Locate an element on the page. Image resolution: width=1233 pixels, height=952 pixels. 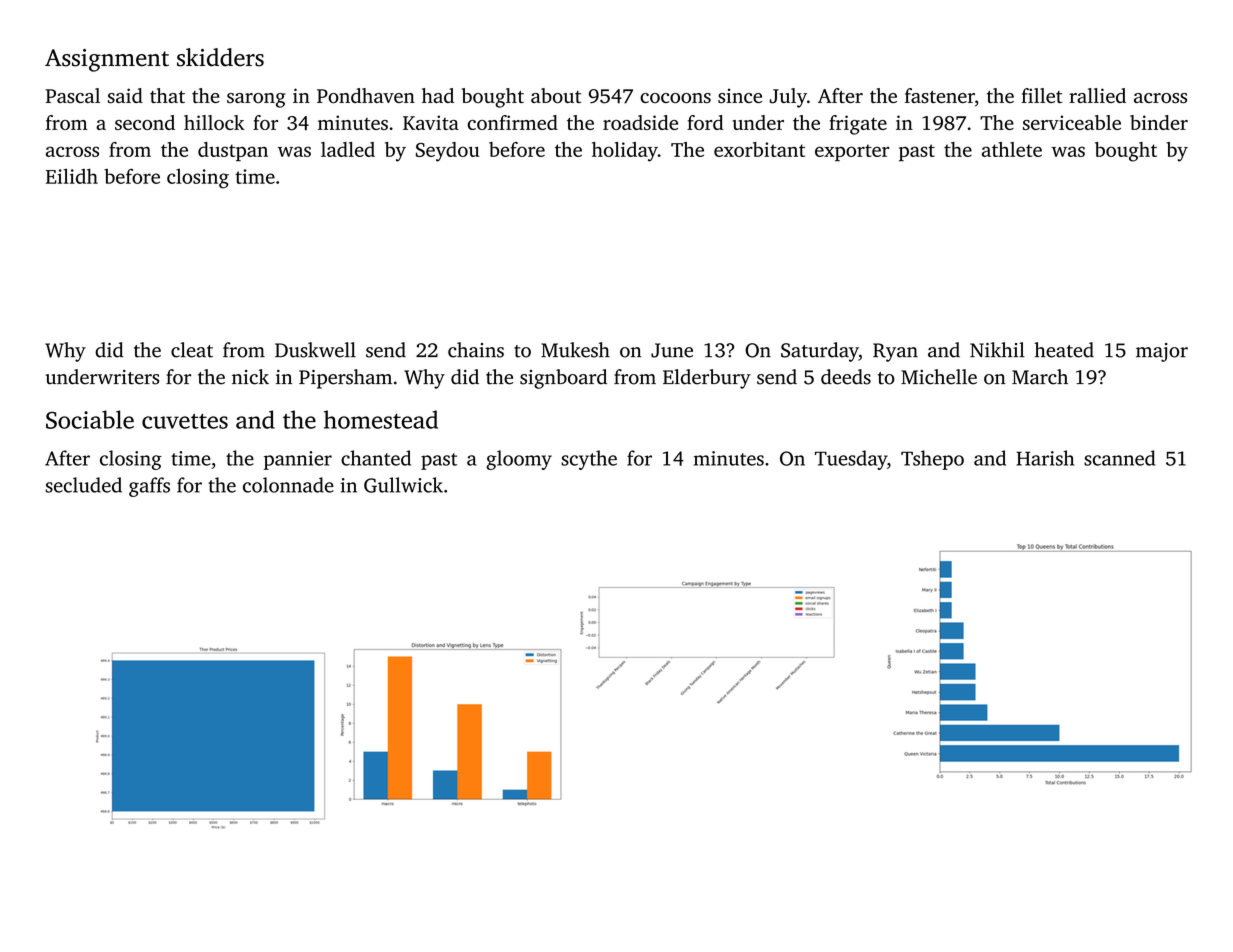
holiday is located at coordinates (625, 152).
